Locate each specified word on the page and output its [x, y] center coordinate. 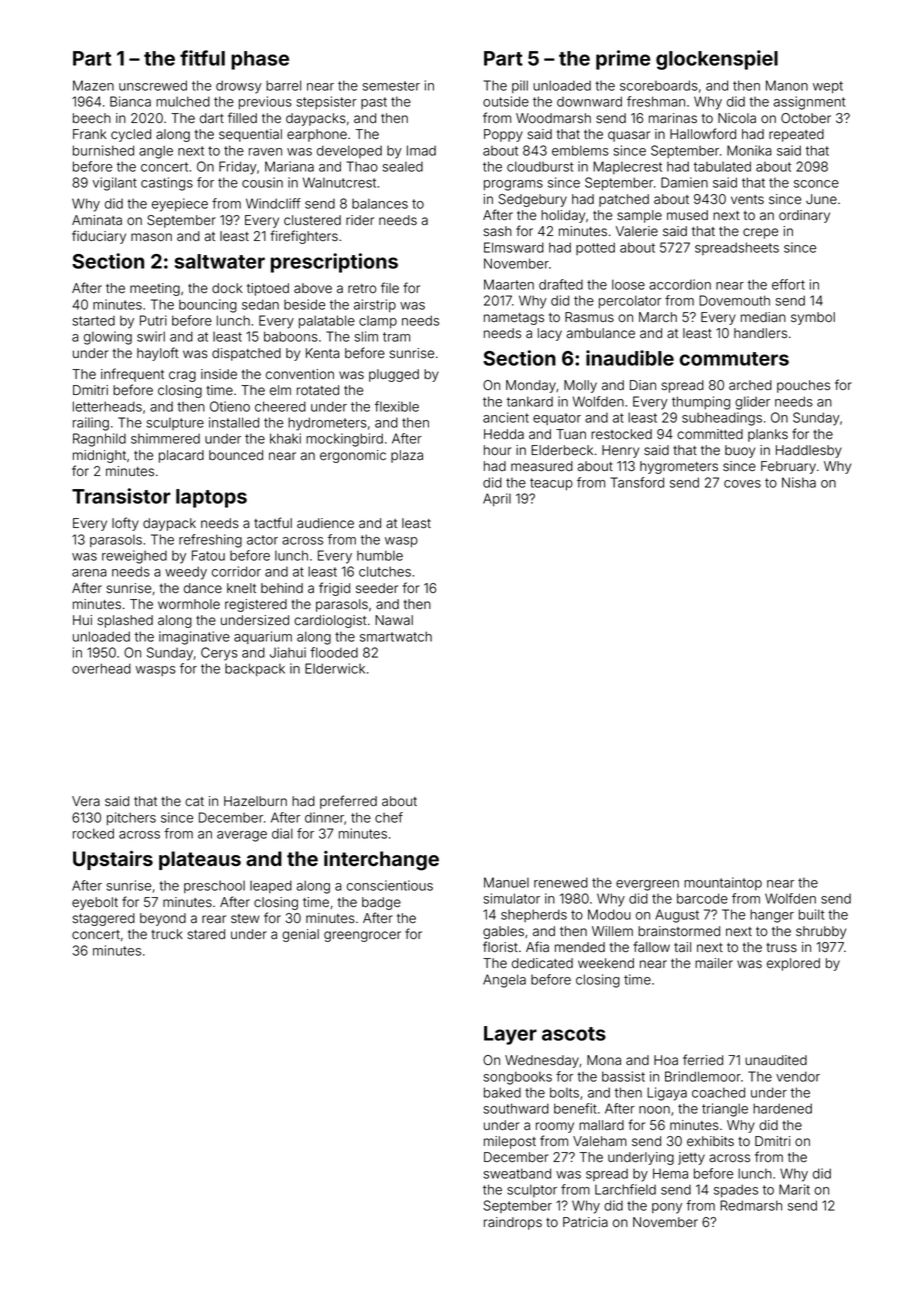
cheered [280, 406]
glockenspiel [717, 60]
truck [167, 934]
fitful [202, 58]
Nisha [799, 482]
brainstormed [679, 931]
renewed [561, 882]
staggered [103, 919]
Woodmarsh [553, 118]
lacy [550, 334]
